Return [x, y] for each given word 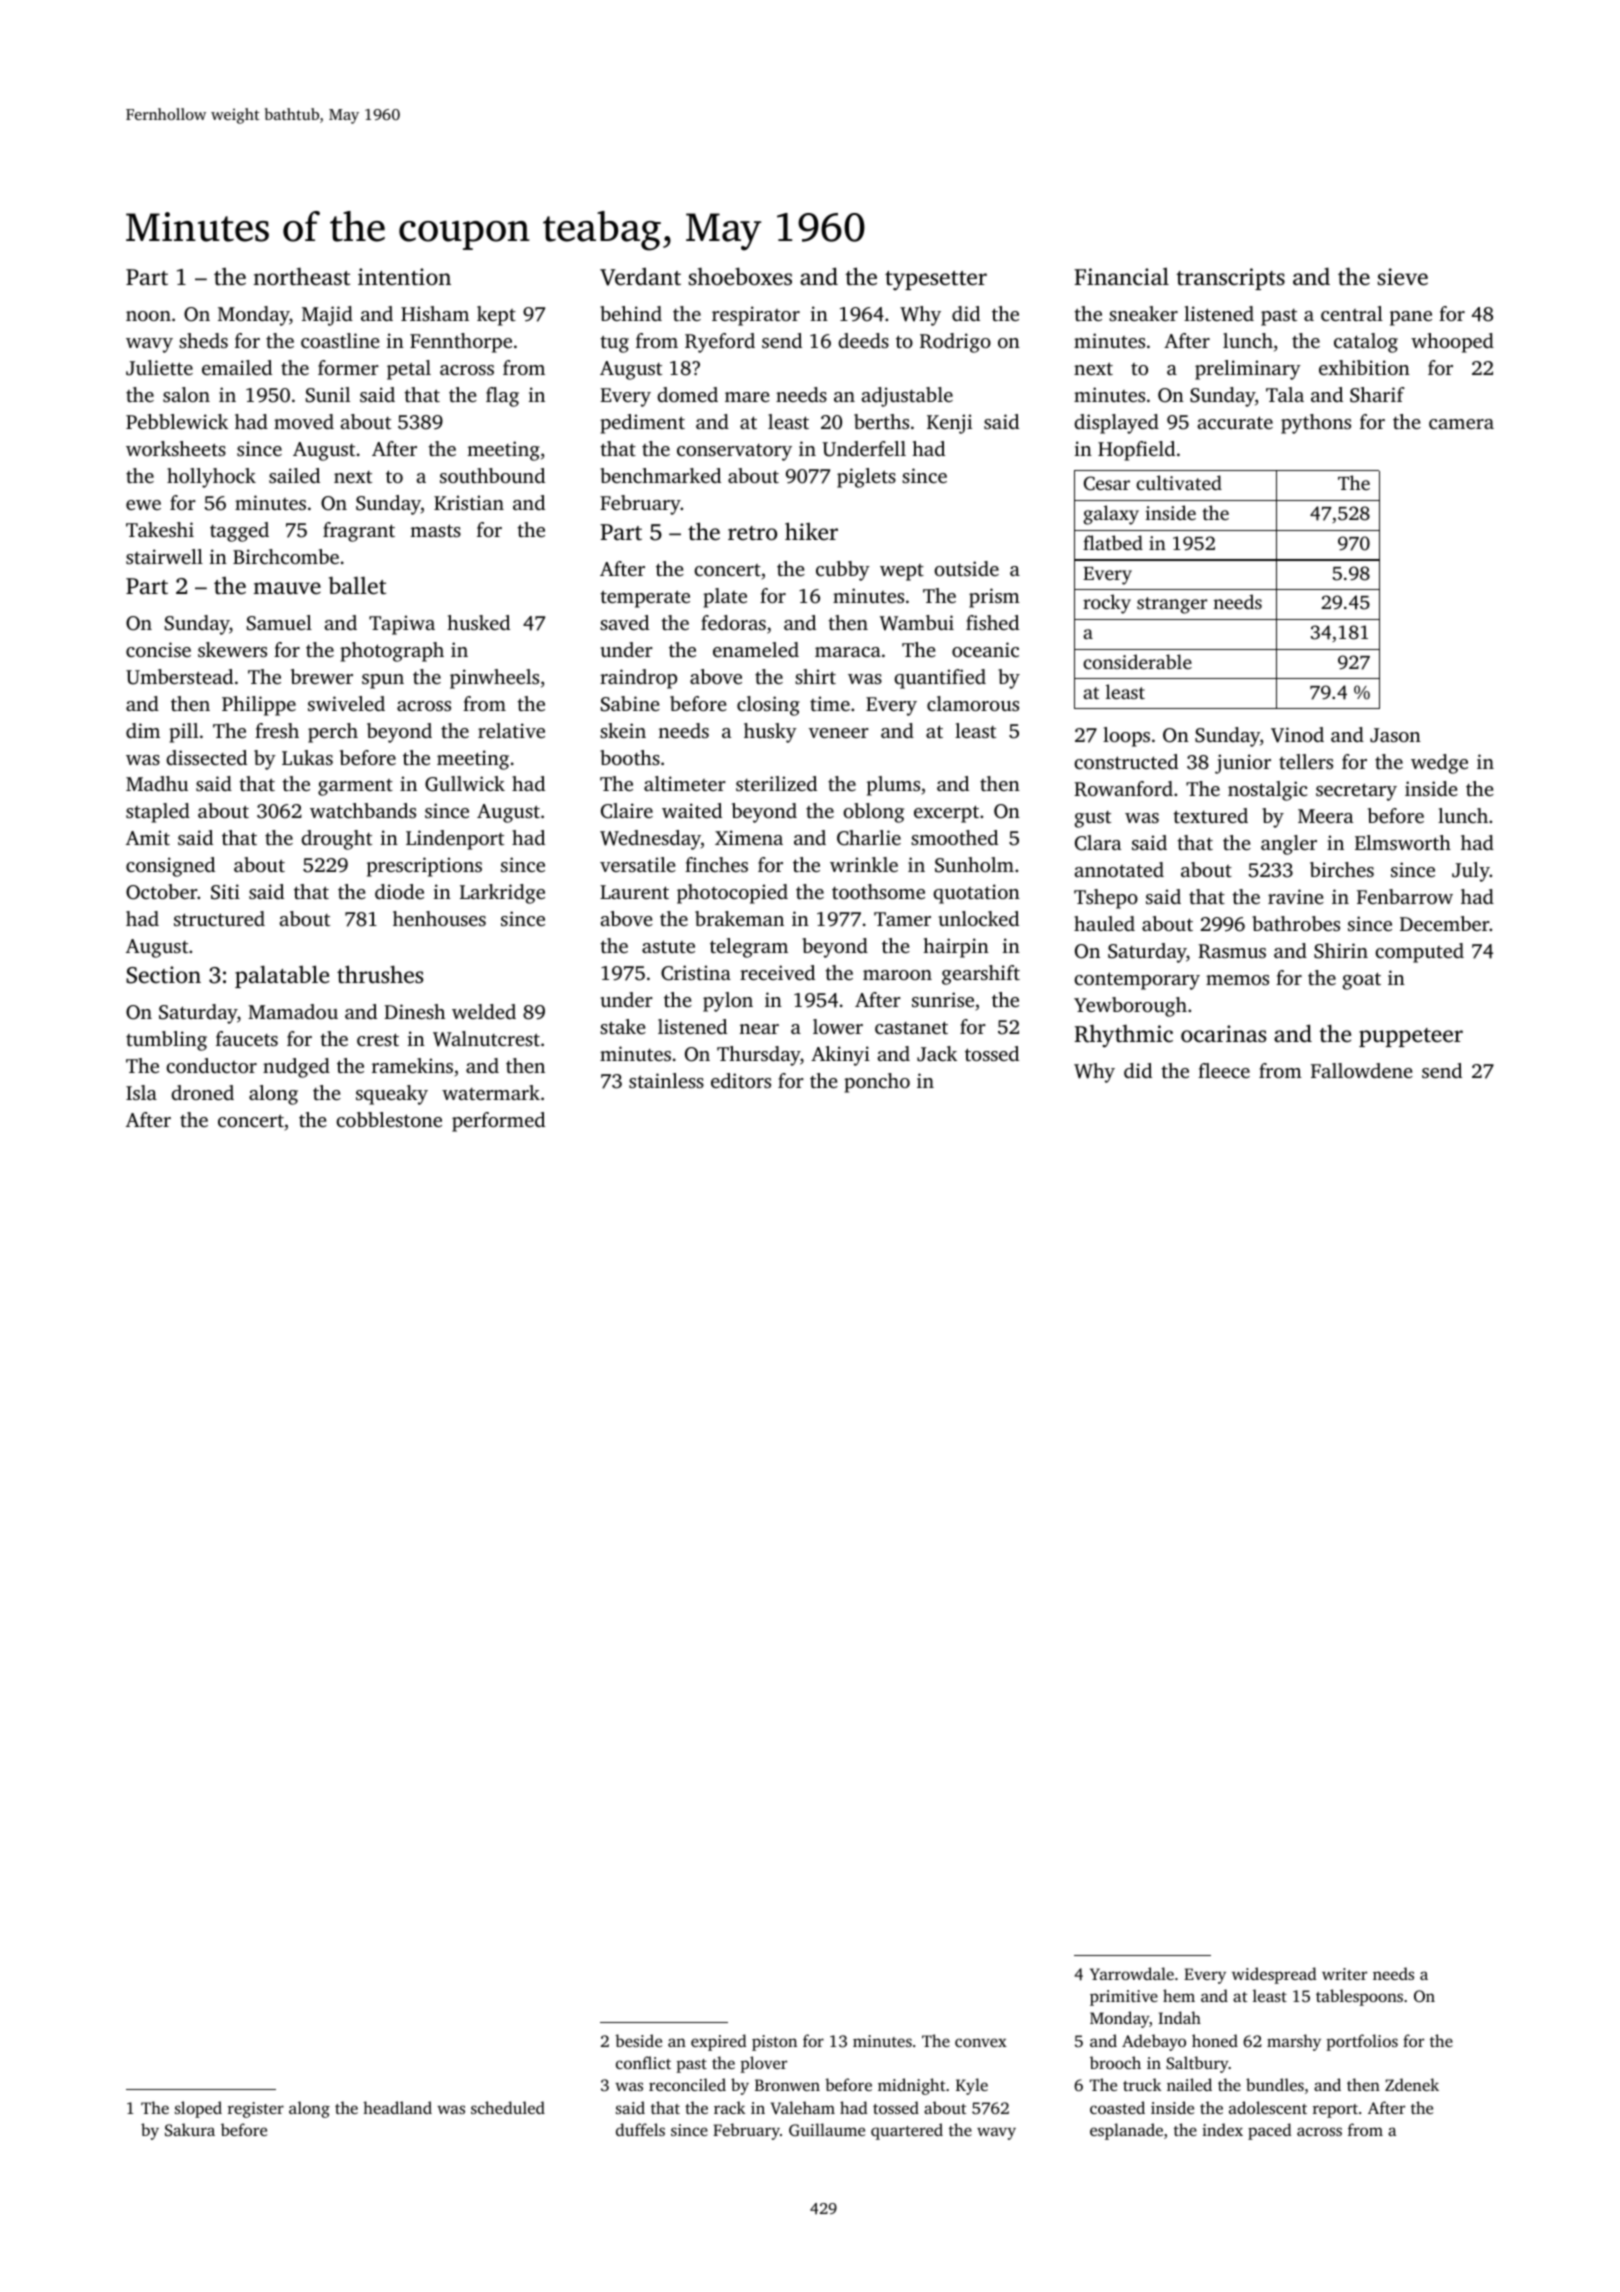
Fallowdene [1362, 1070]
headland [397, 2107]
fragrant [359, 532]
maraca [848, 652]
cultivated [1179, 482]
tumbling [166, 1041]
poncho [877, 1083]
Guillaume [827, 2129]
